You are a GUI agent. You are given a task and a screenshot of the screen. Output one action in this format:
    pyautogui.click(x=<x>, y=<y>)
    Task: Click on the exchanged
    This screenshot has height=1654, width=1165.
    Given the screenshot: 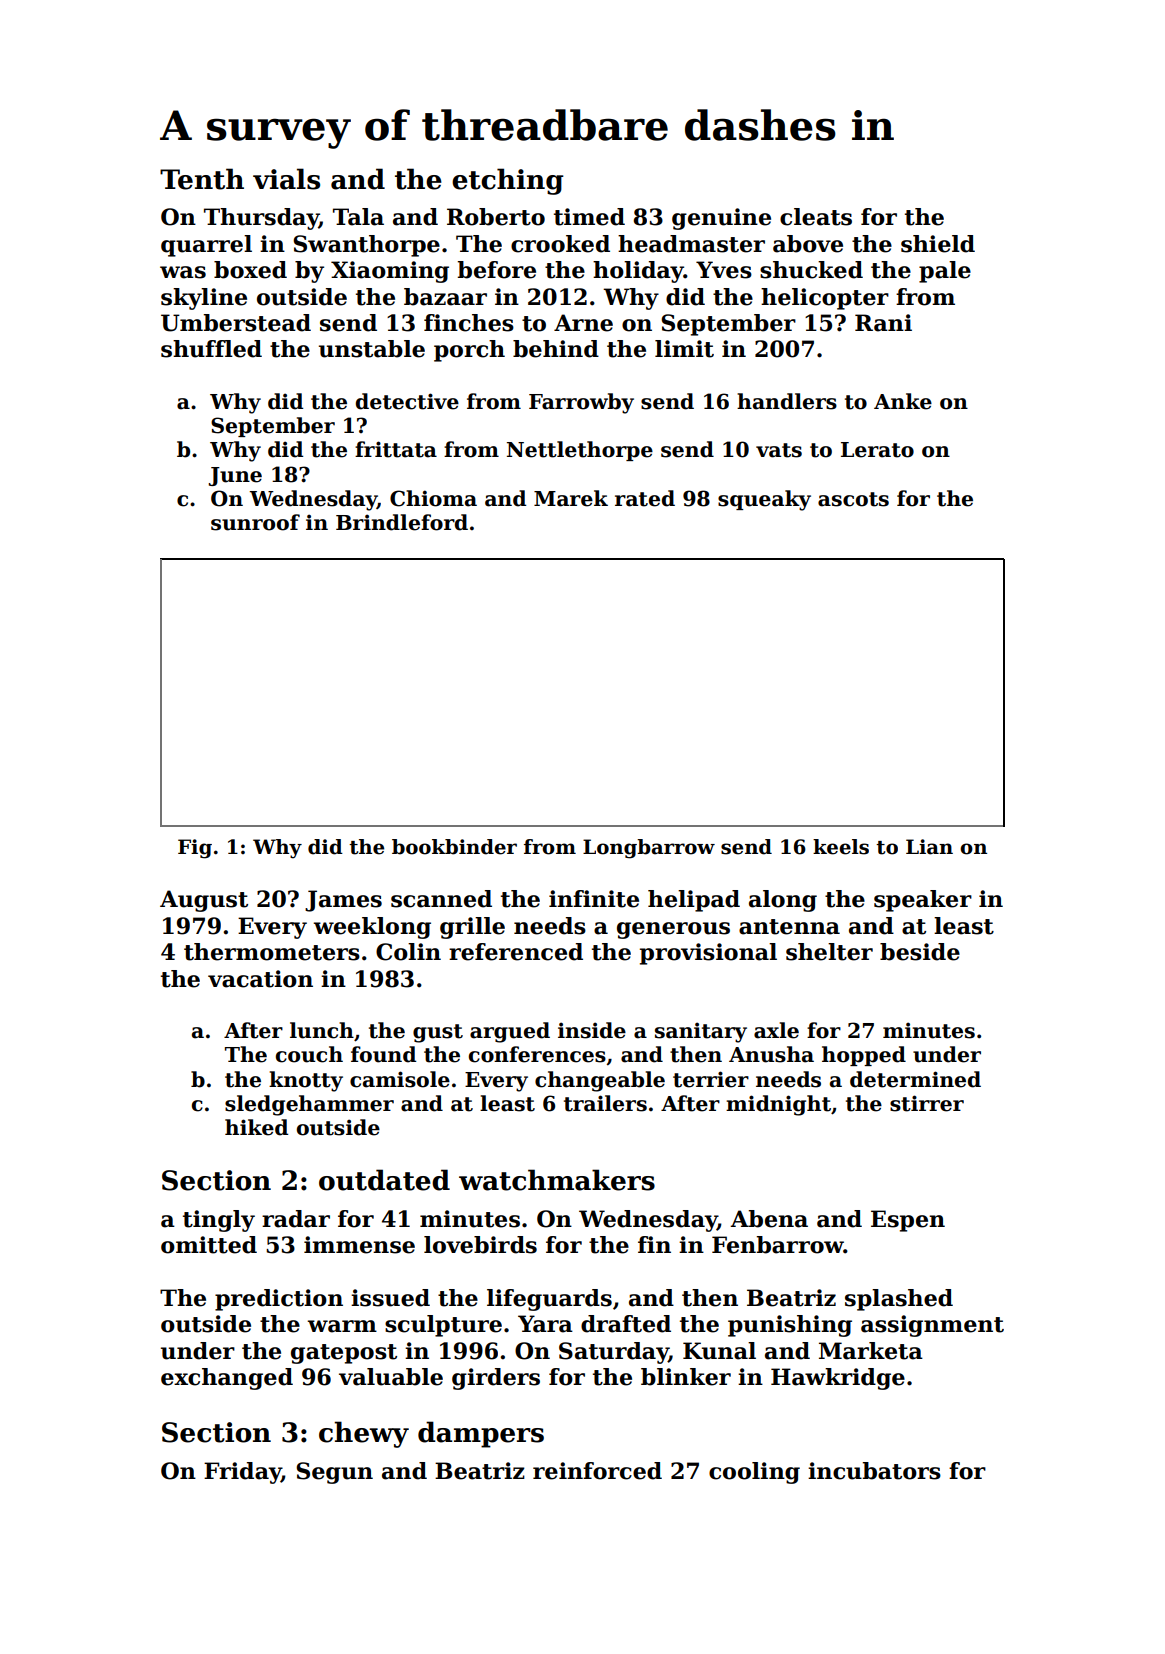 What is the action you would take?
    pyautogui.click(x=227, y=1379)
